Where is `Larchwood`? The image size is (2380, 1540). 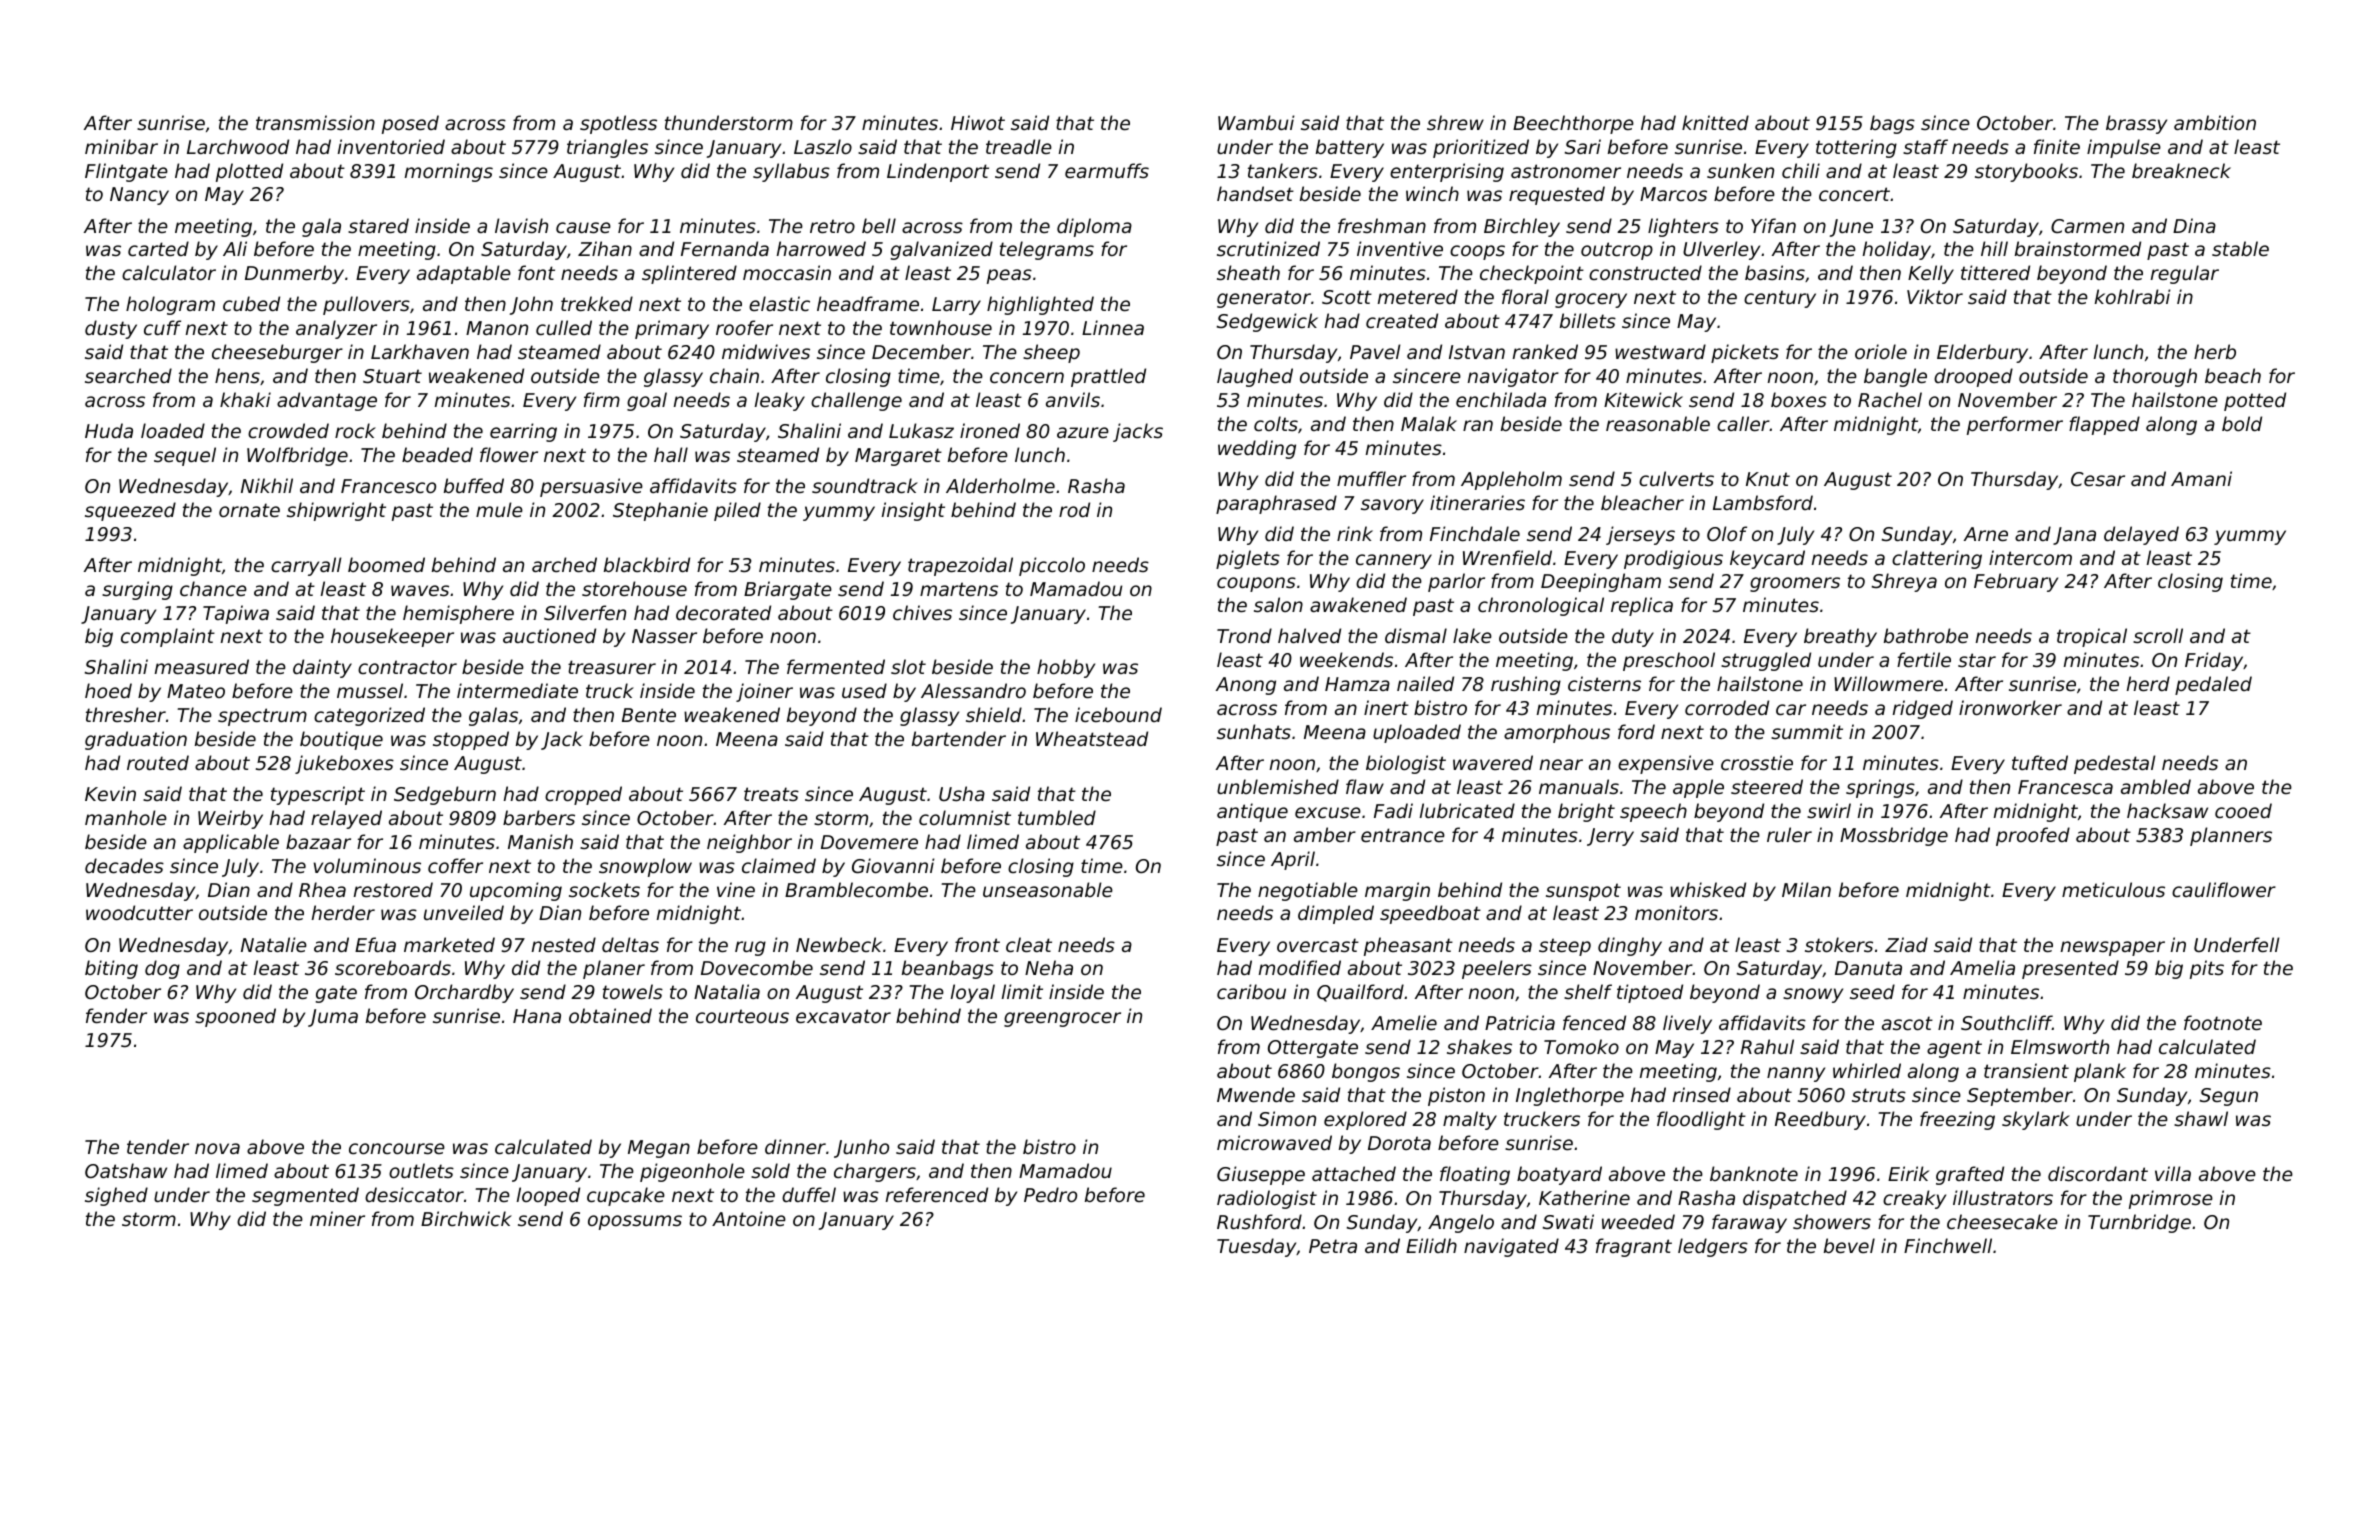
Larchwood is located at coordinates (238, 146).
